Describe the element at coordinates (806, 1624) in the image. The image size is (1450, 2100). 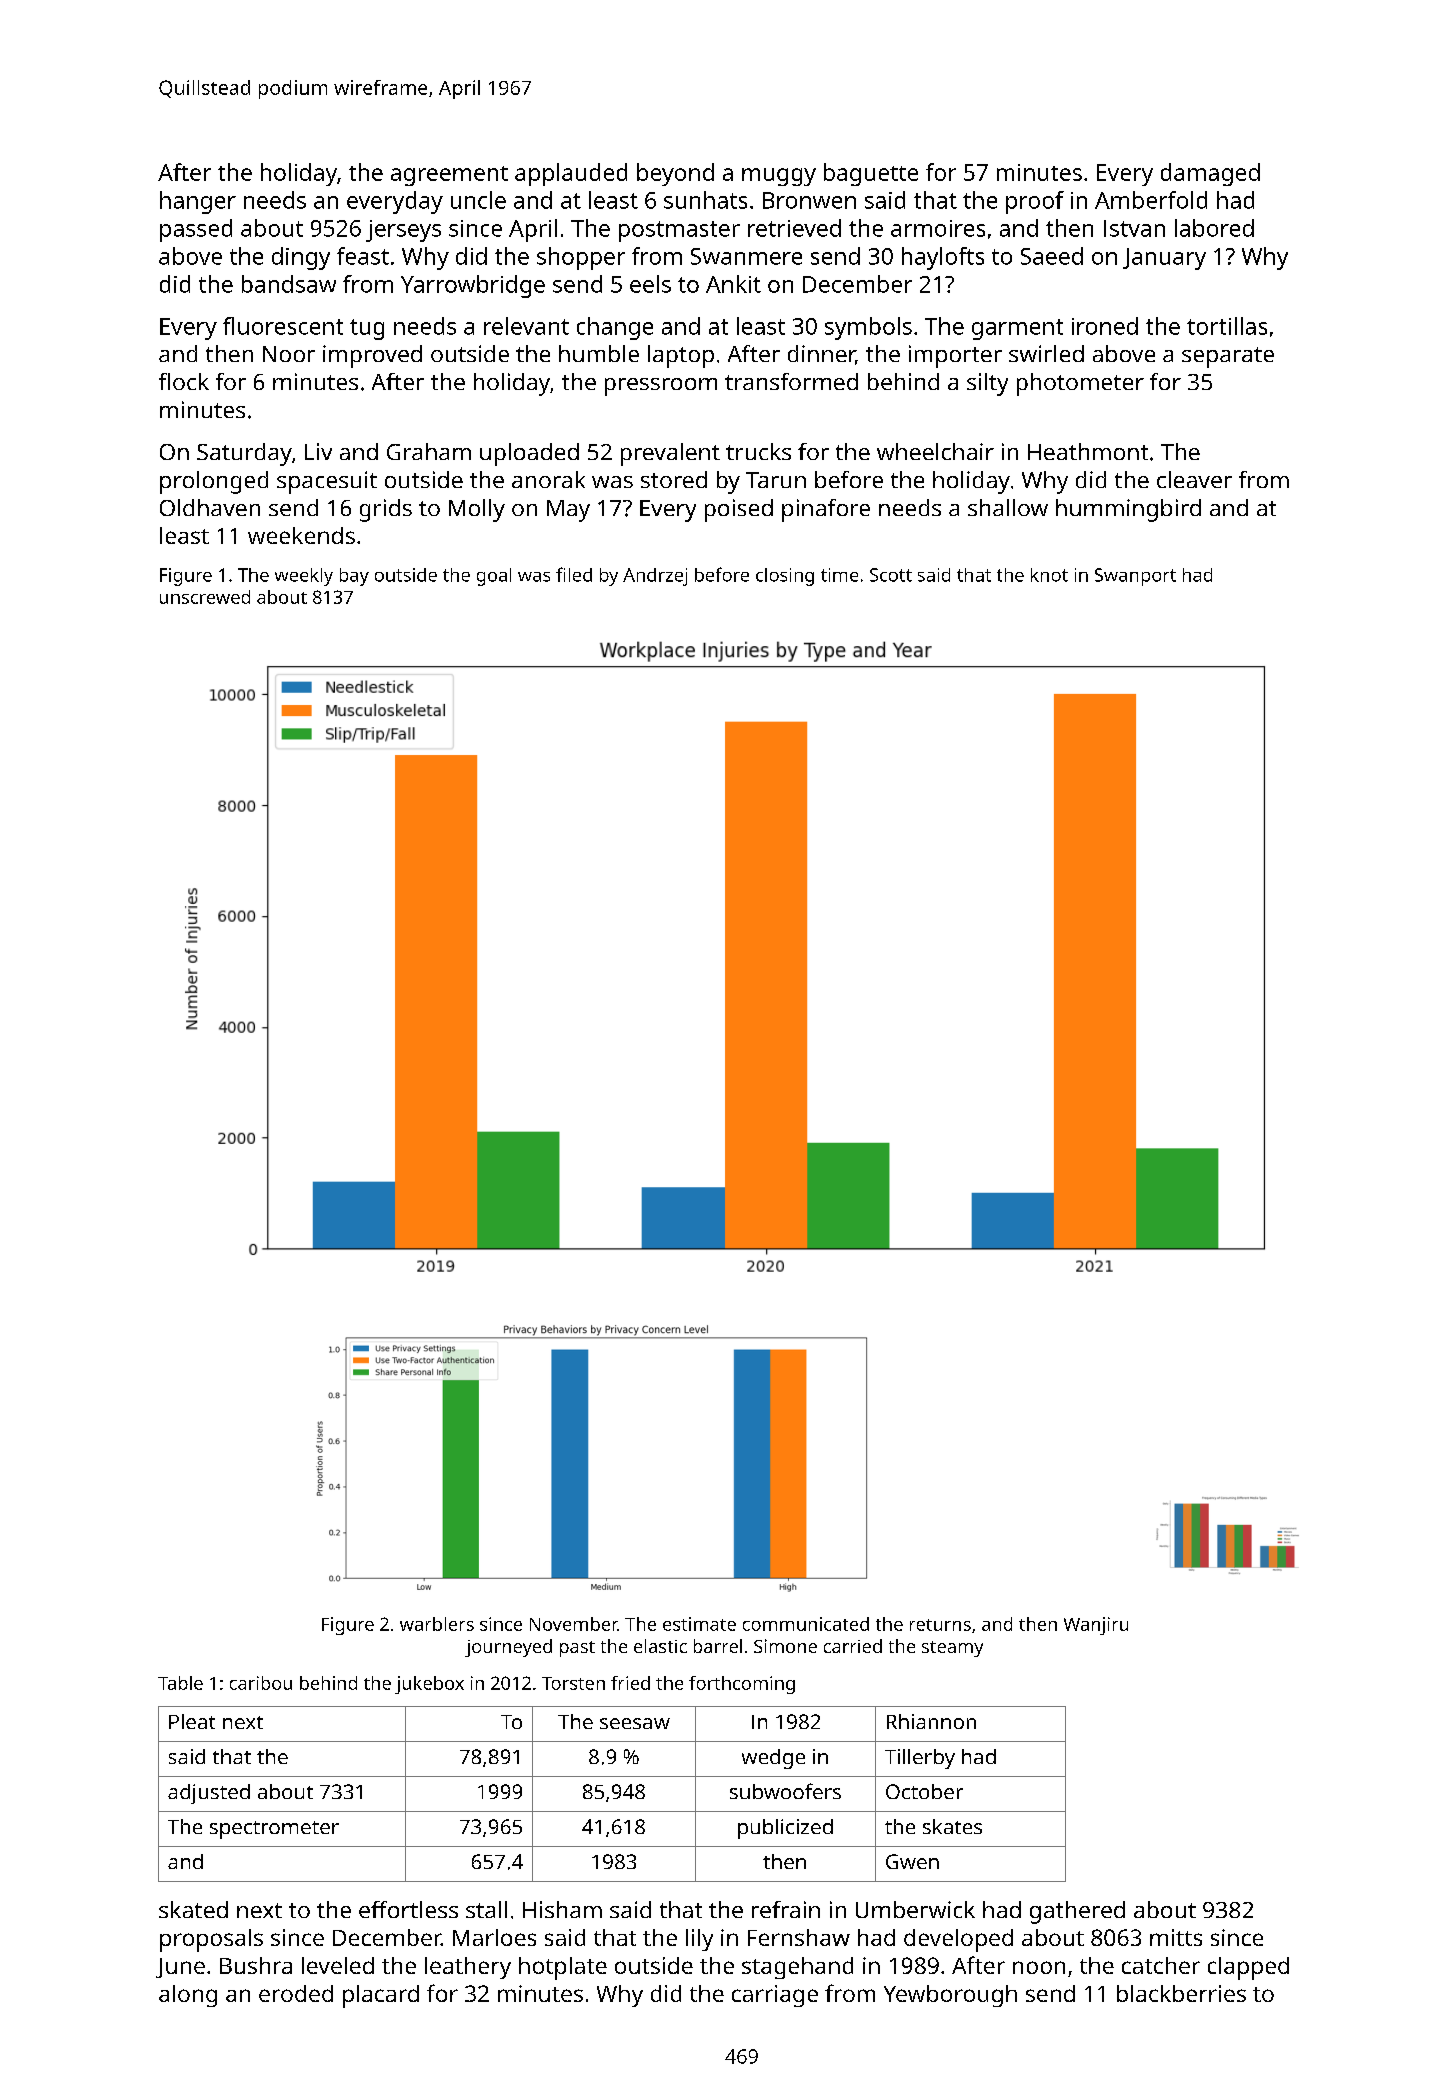
I see `communicated` at that location.
